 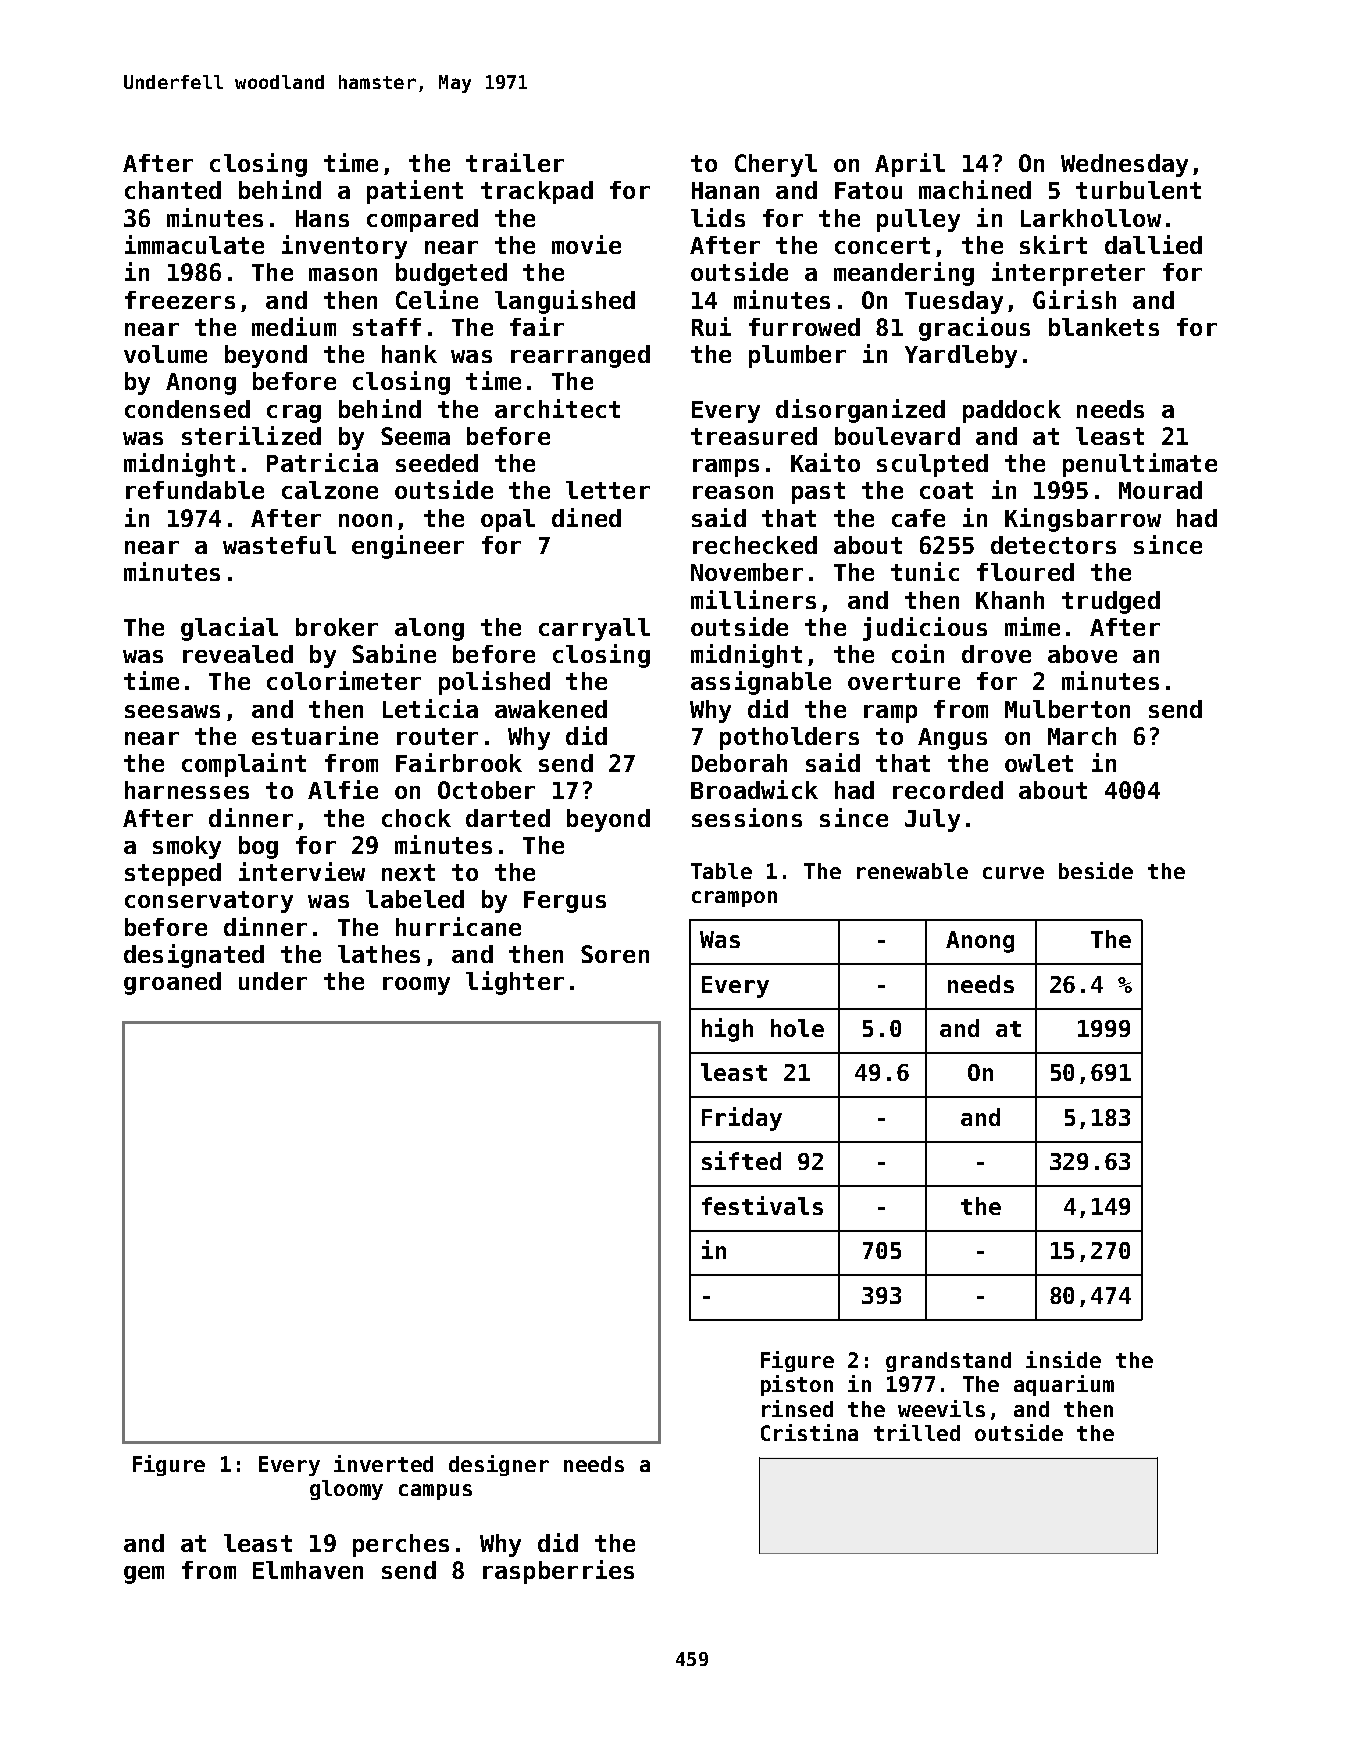 What do you see at coordinates (383, 1463) in the screenshot?
I see `inverted` at bounding box center [383, 1463].
